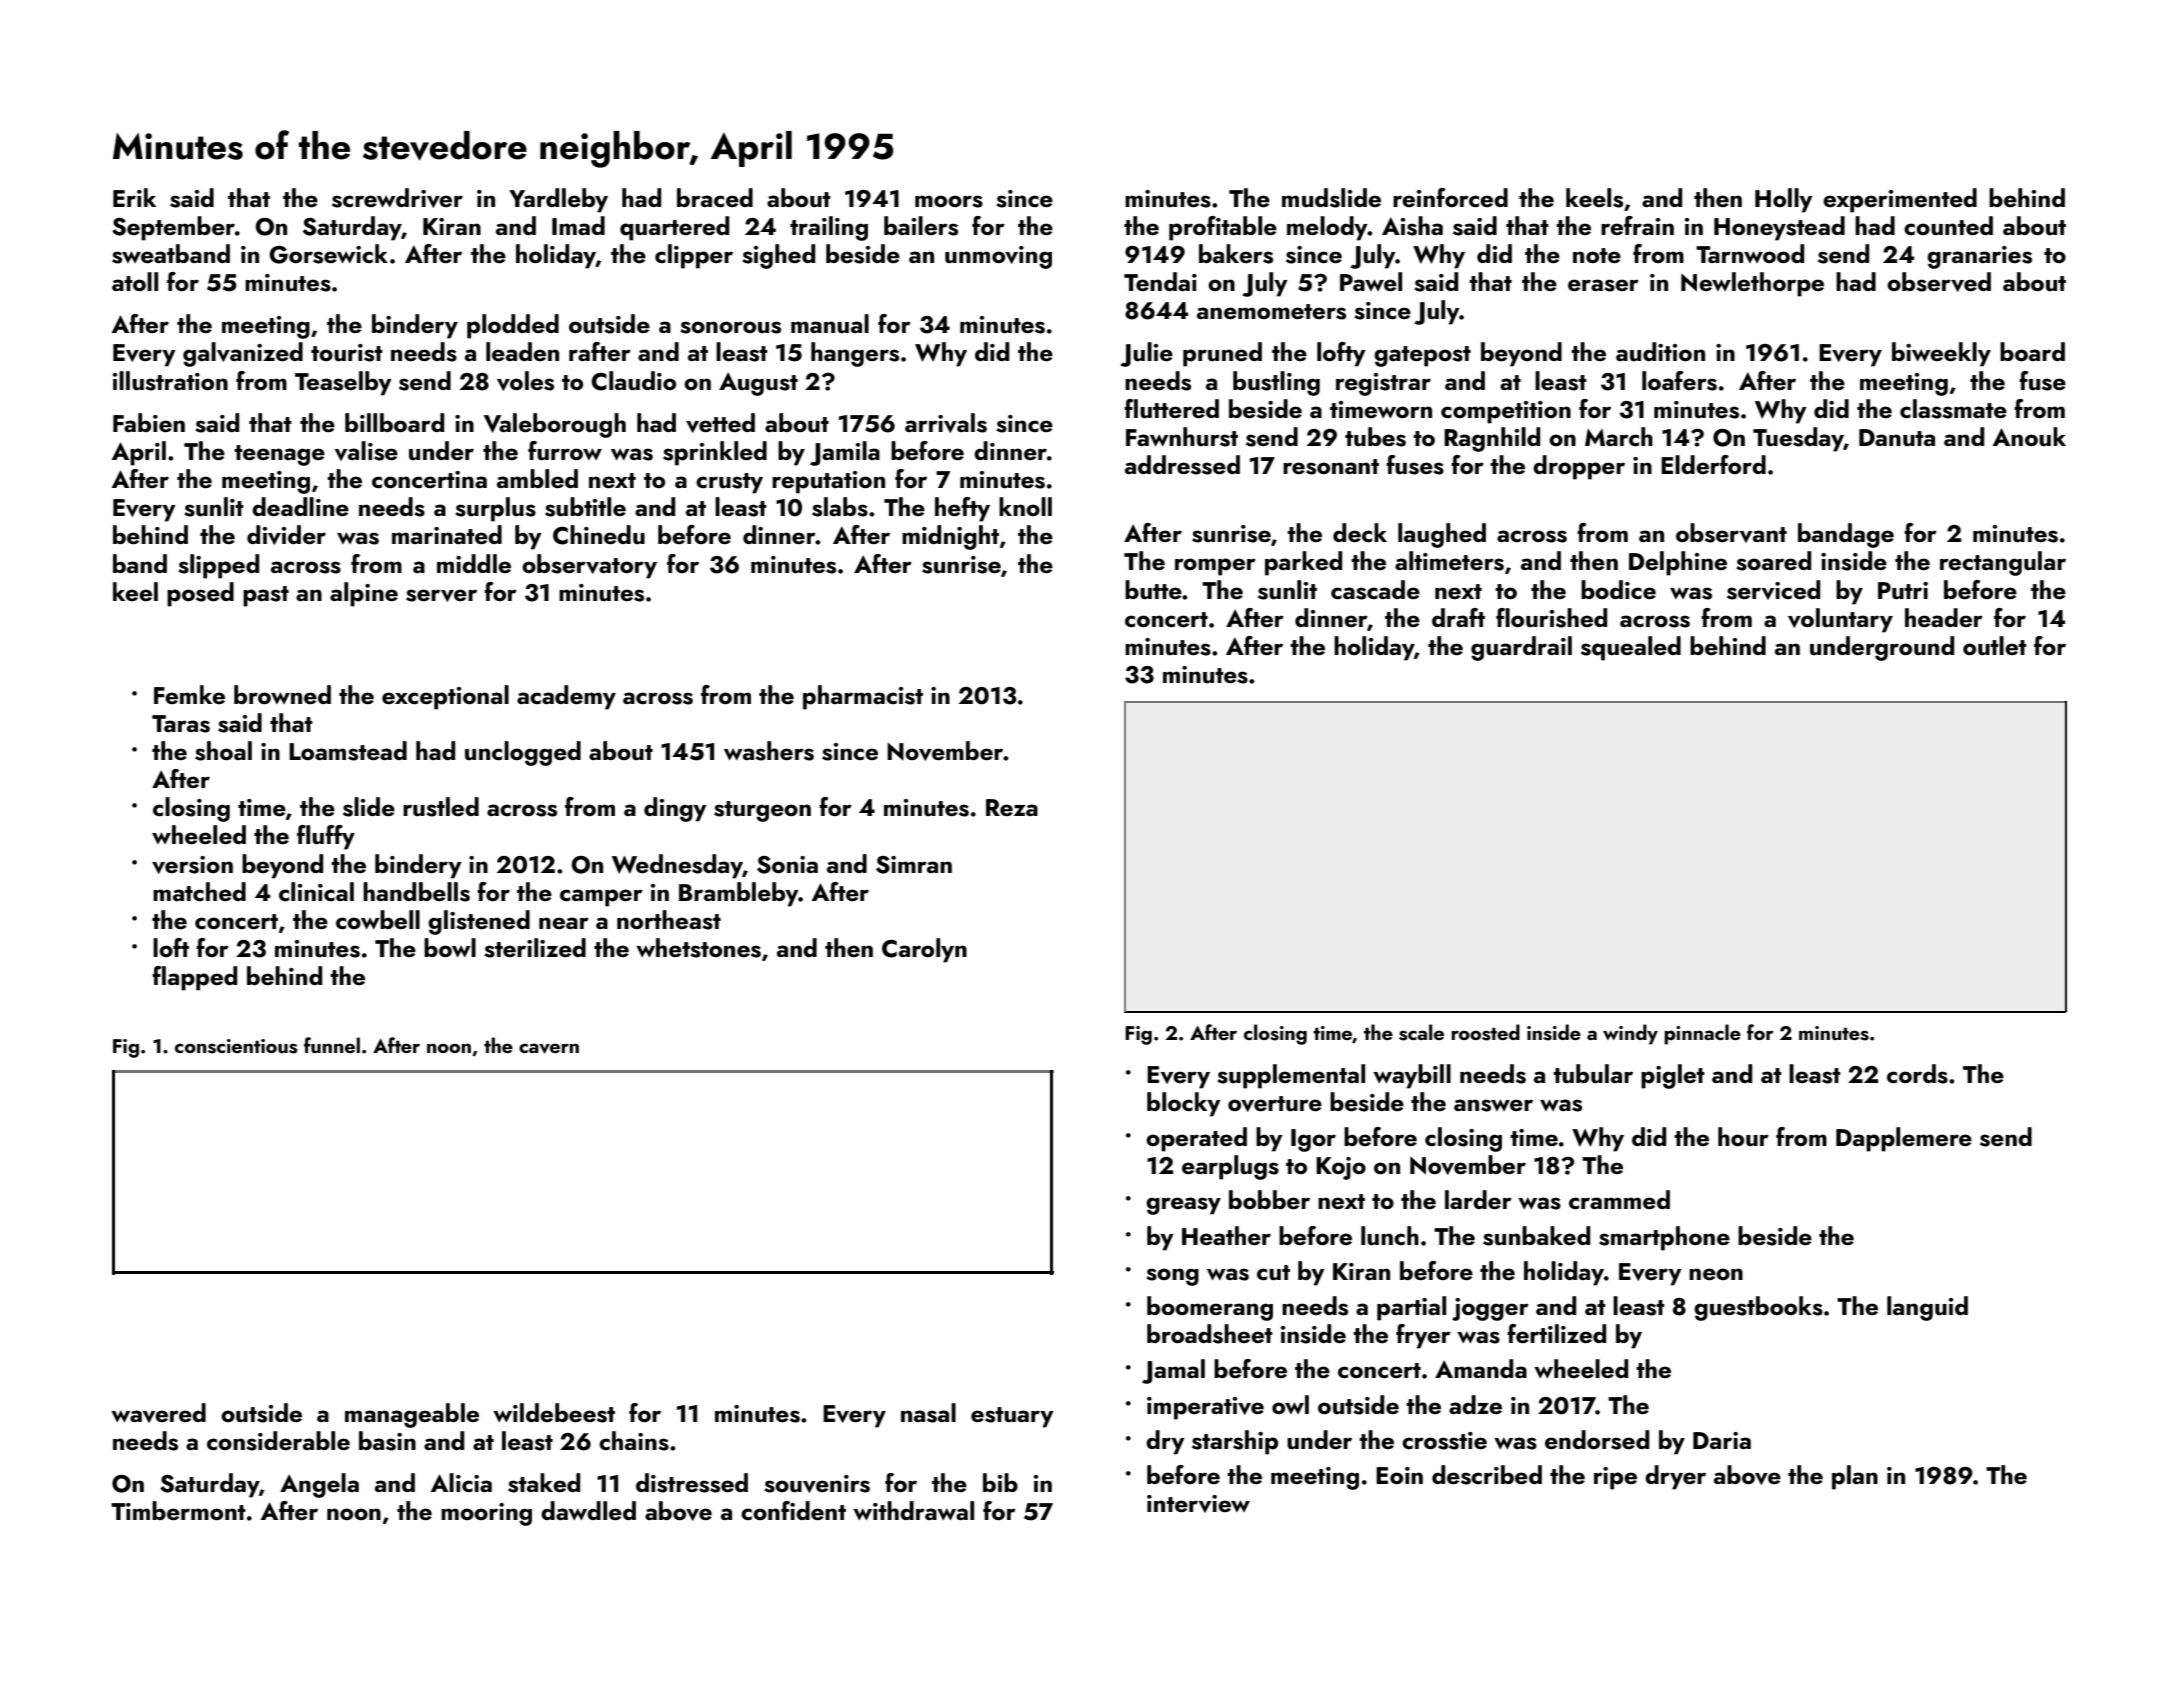 The width and height of the document is (2178, 1683). I want to click on Jamal, so click(1173, 1371).
